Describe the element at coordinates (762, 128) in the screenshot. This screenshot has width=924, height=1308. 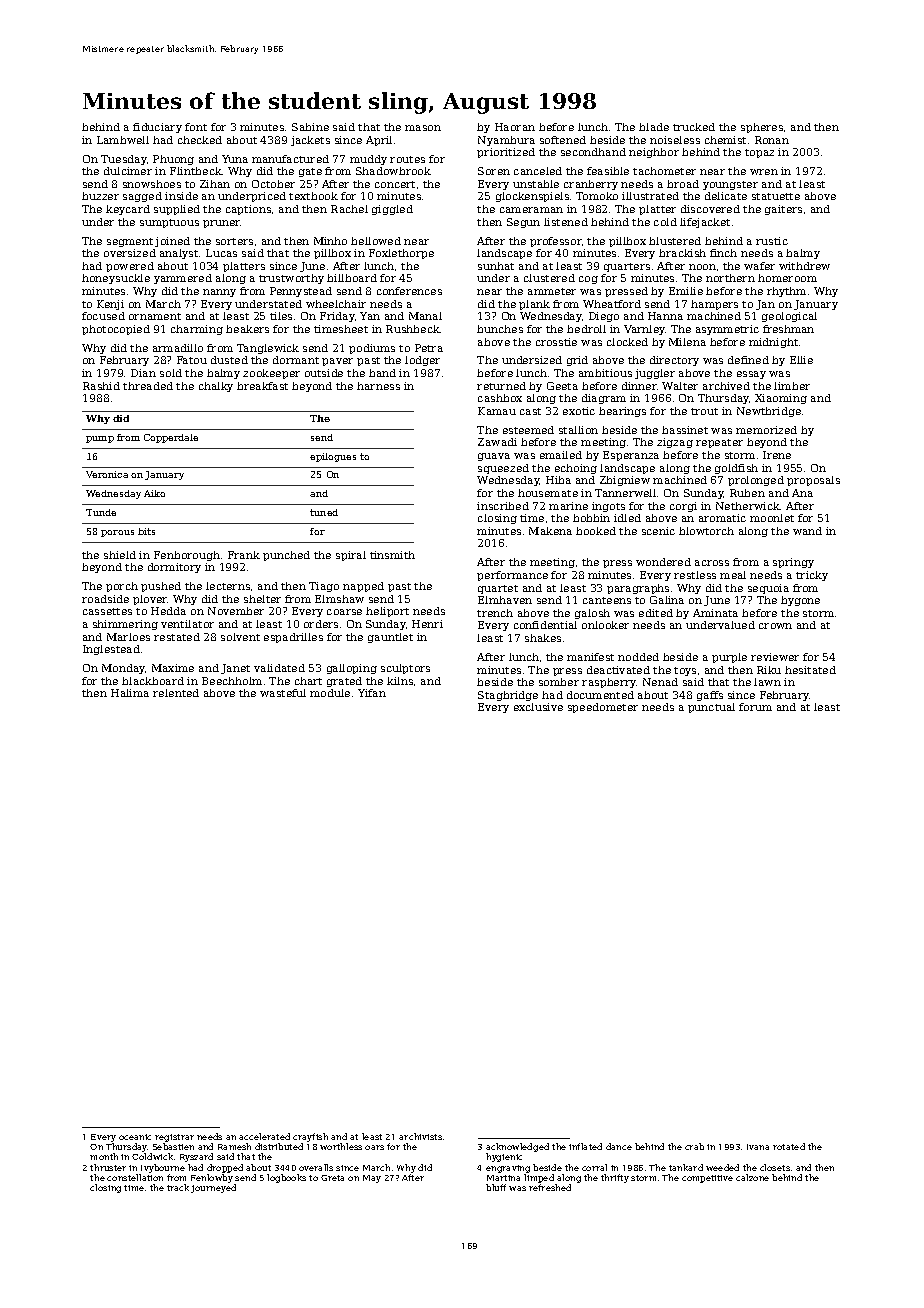
I see `spheres` at that location.
